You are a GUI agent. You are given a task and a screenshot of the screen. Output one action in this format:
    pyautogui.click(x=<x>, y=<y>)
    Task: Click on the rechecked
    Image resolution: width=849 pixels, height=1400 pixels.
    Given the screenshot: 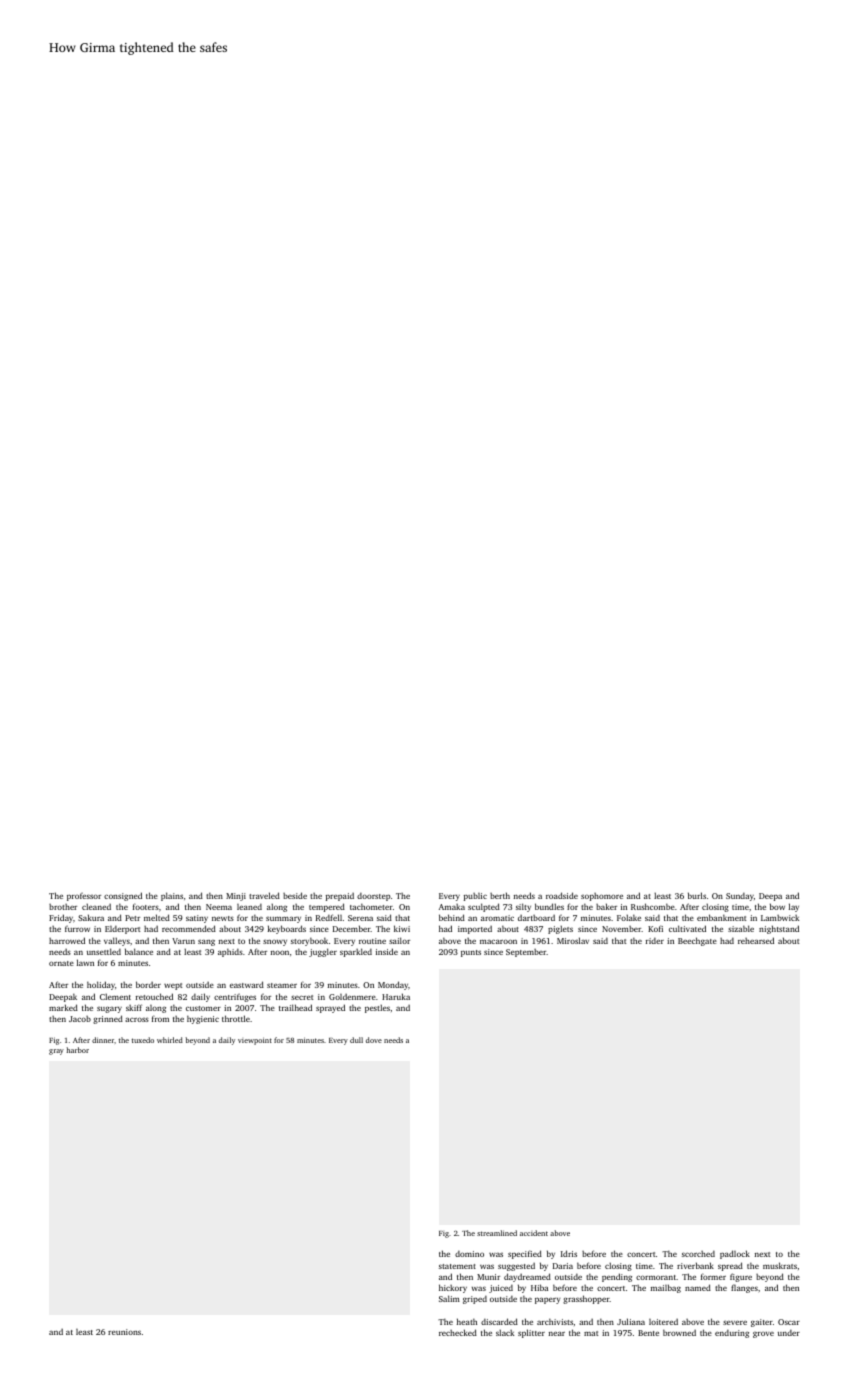 What is the action you would take?
    pyautogui.click(x=458, y=1332)
